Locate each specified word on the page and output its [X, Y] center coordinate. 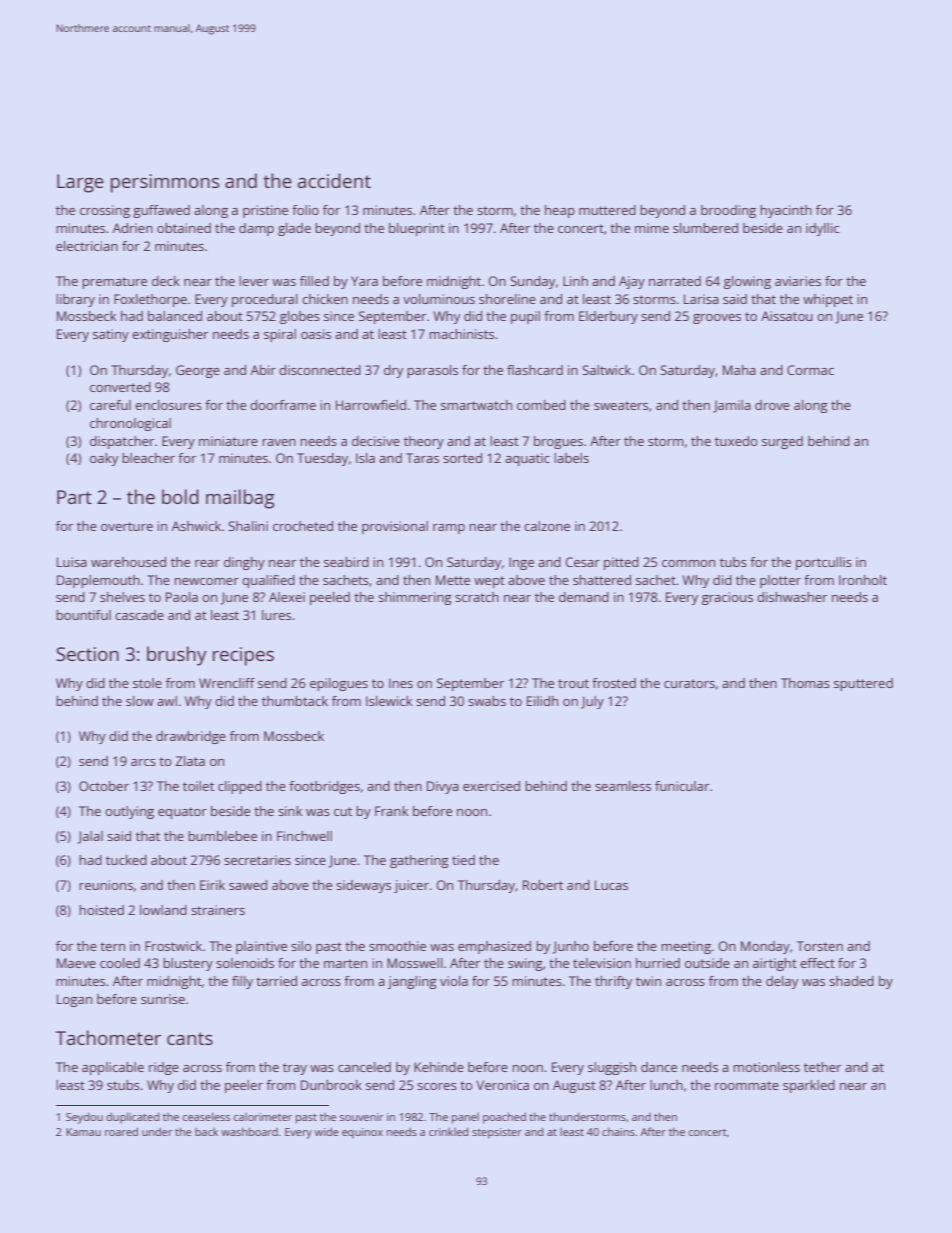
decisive [376, 441]
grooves [717, 319]
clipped [240, 787]
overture [127, 526]
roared [121, 1131]
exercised [491, 786]
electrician [87, 246]
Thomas [805, 683]
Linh [575, 281]
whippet [828, 300]
